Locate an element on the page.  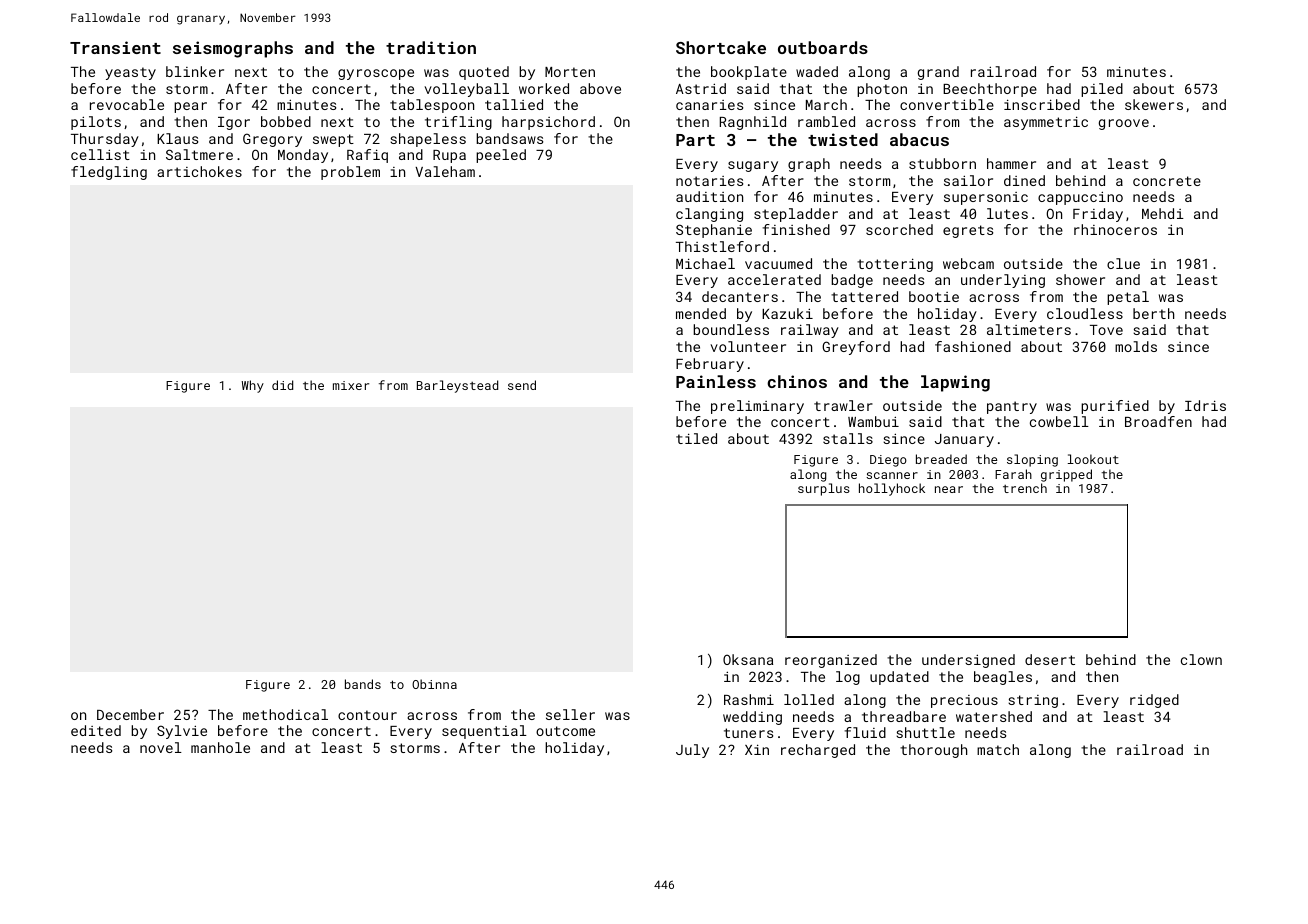
abacus is located at coordinates (919, 139).
